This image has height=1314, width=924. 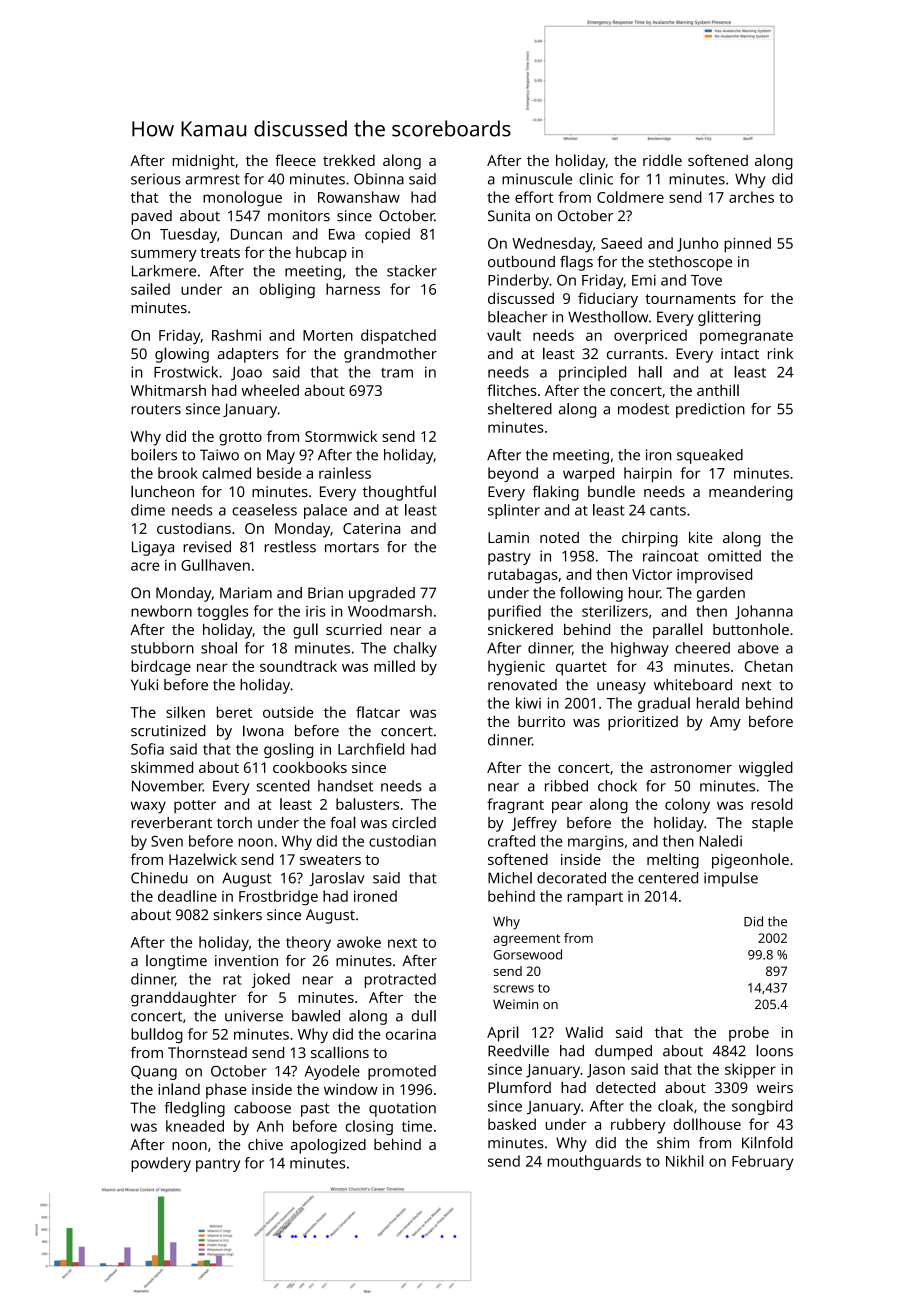 What do you see at coordinates (161, 611) in the image?
I see `newborn` at bounding box center [161, 611].
